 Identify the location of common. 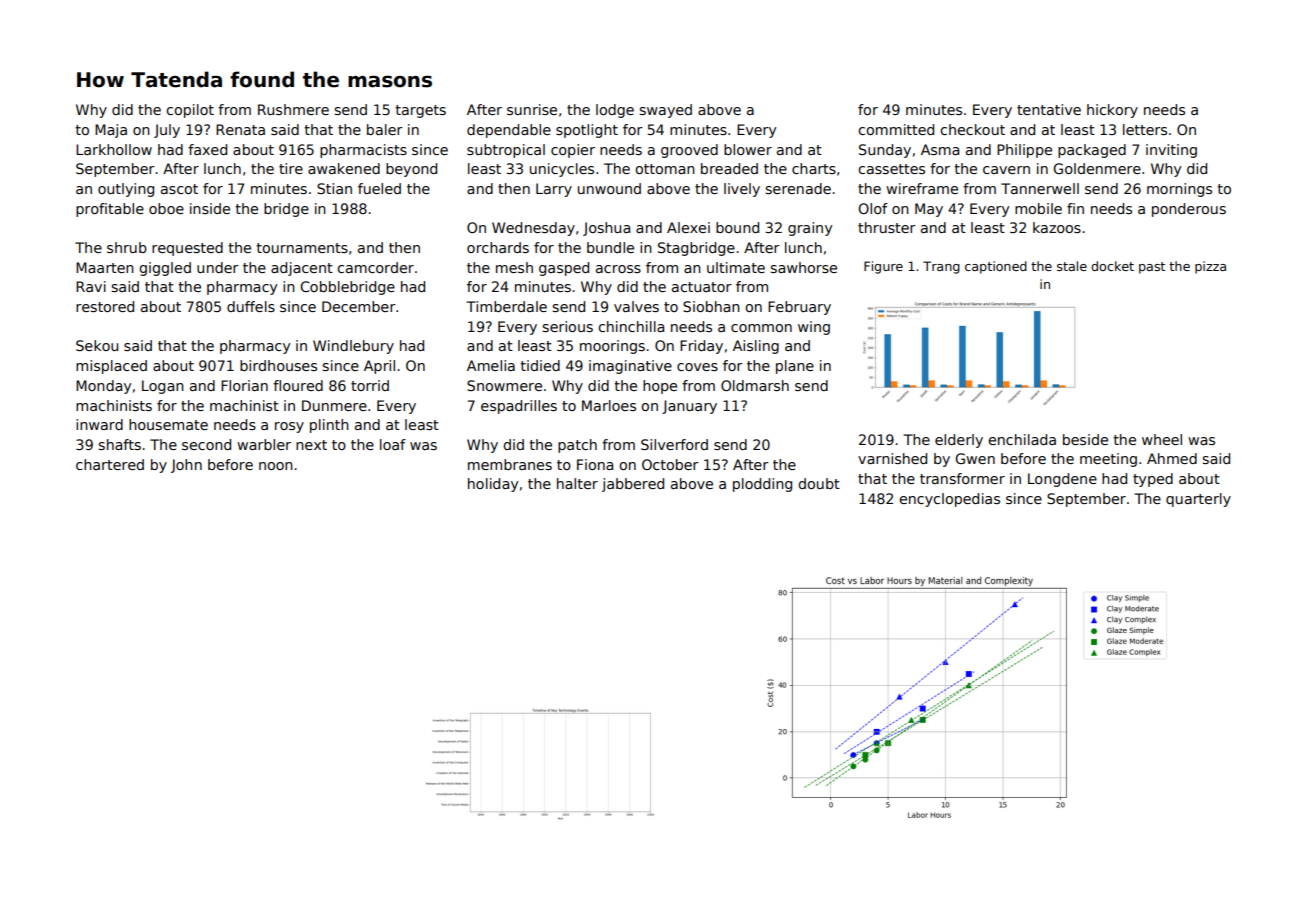
(761, 328).
